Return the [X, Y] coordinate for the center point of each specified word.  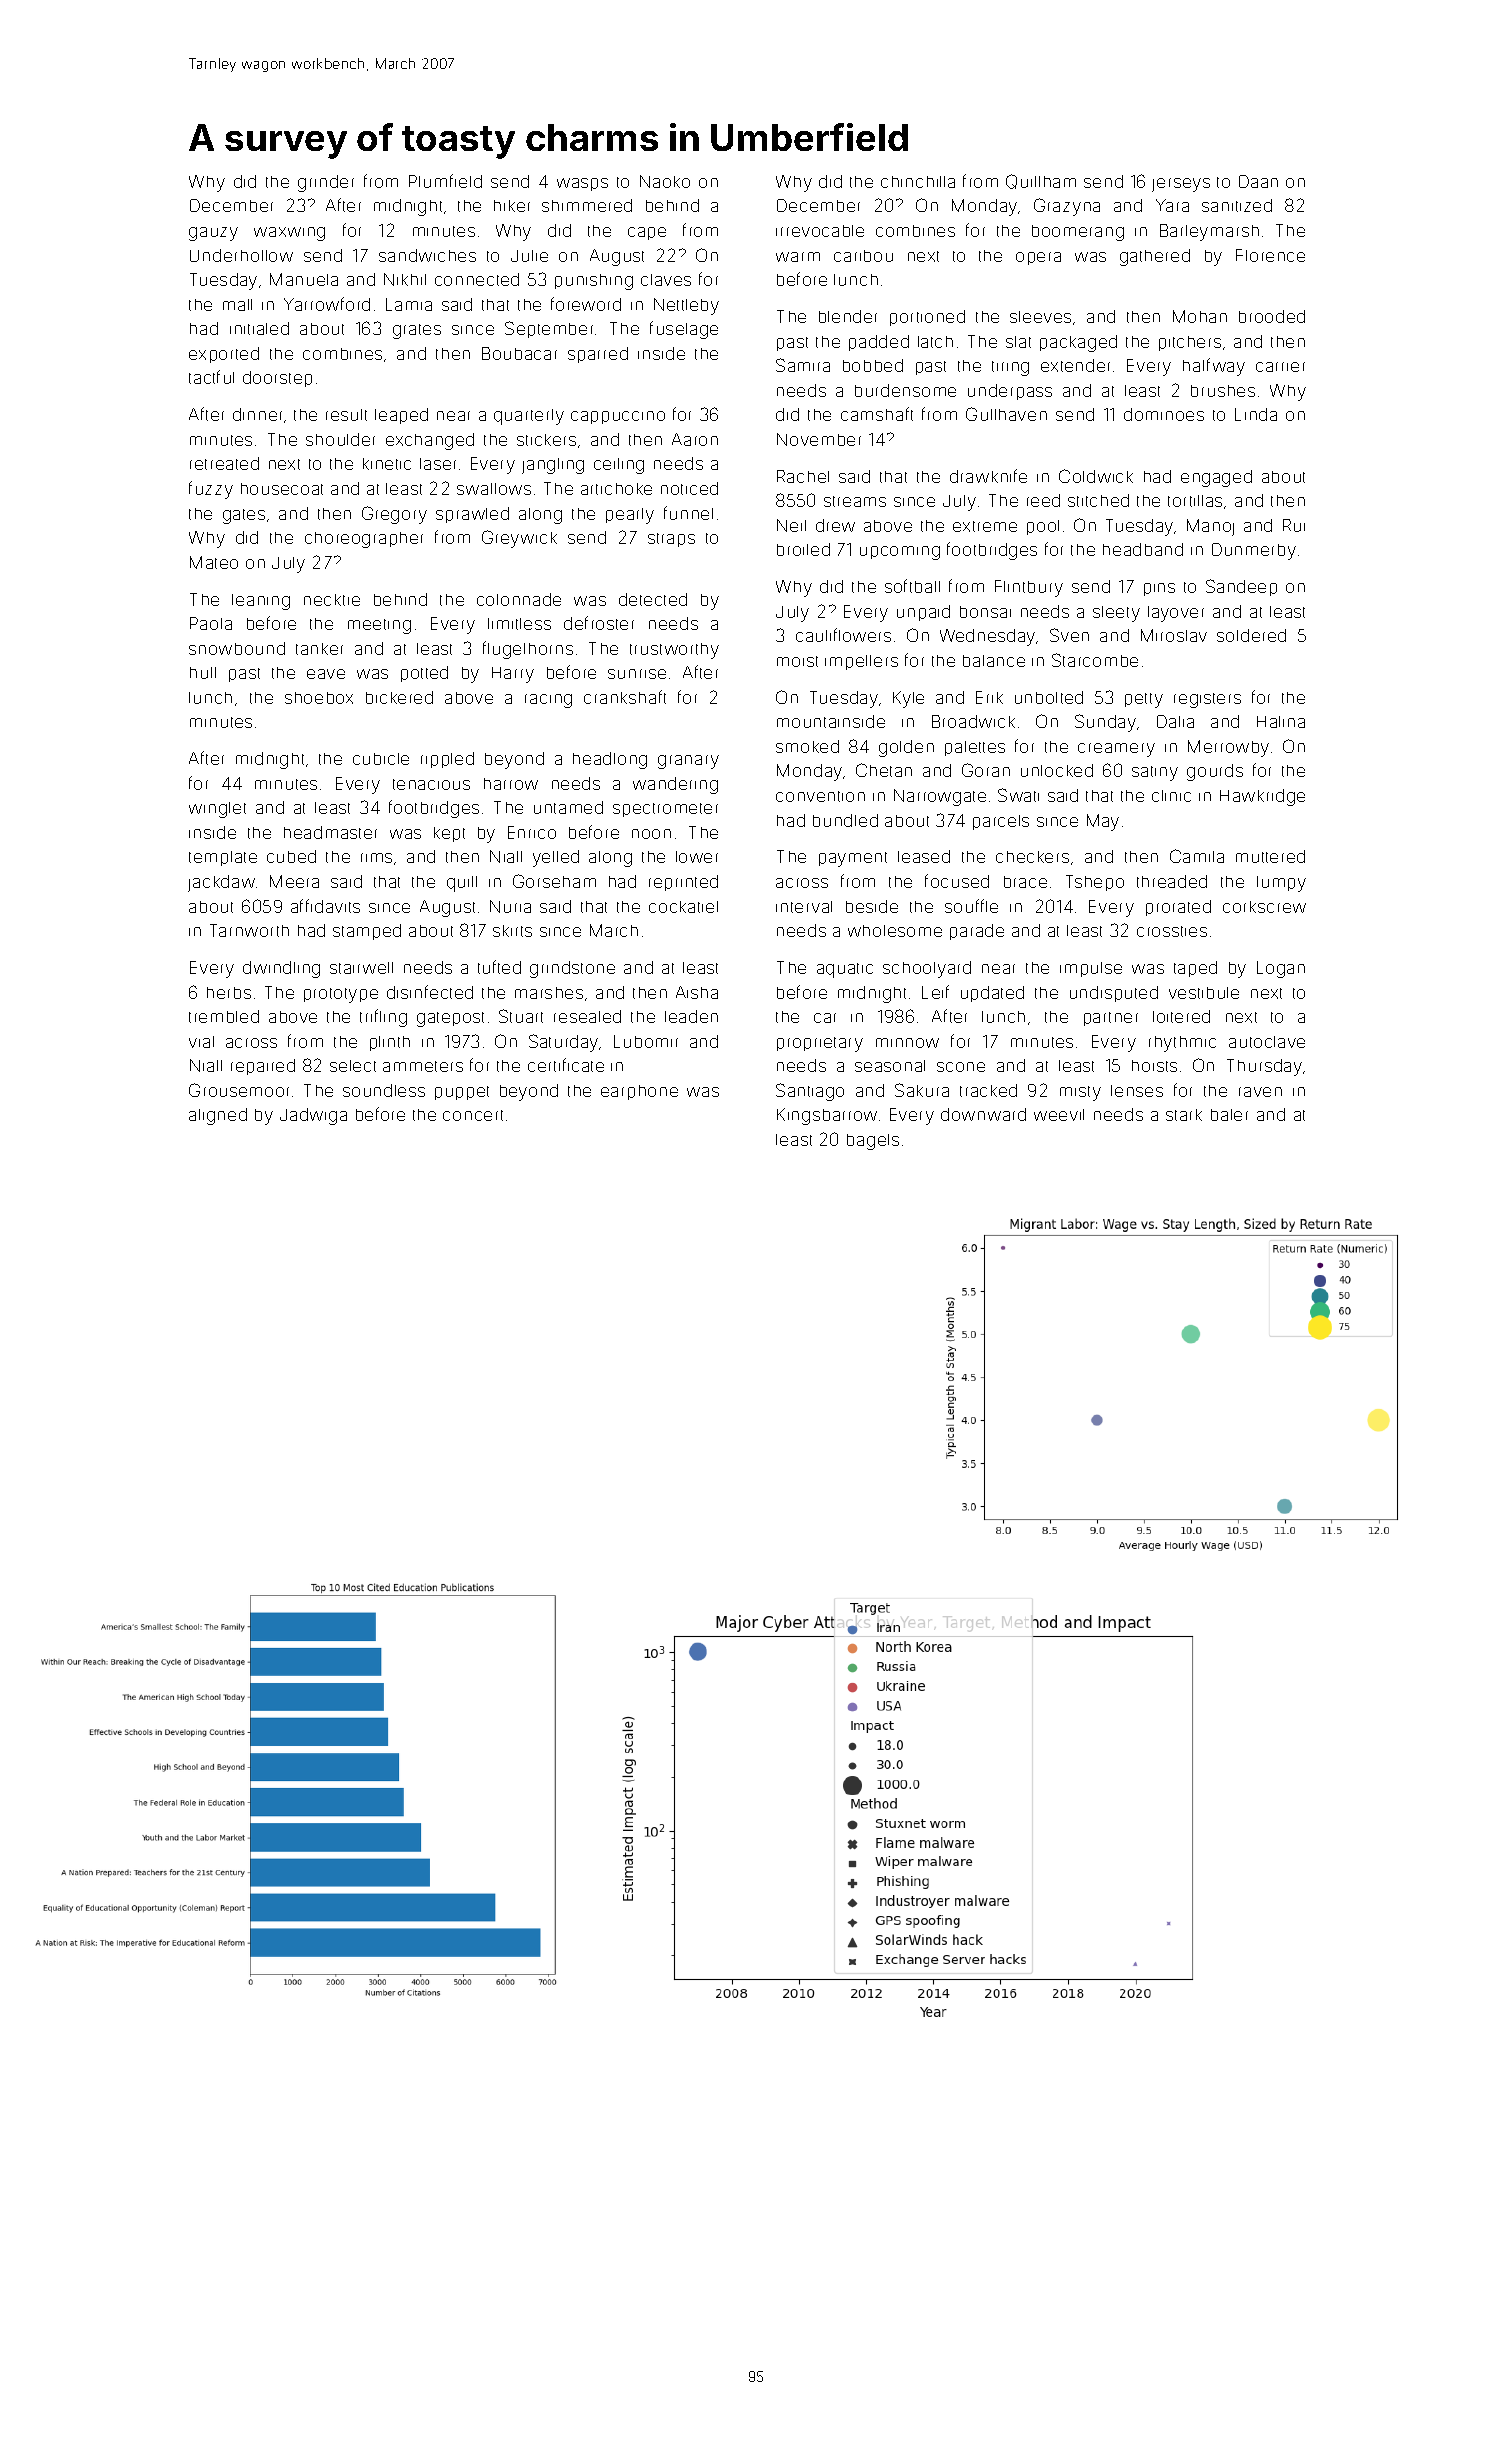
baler [1229, 1115]
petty [1144, 700]
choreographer [364, 540]
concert [473, 1115]
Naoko [665, 181]
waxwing [289, 234]
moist [797, 661]
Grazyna [1067, 207]
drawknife [988, 476]
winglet [217, 810]
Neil [791, 525]
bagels [873, 1142]
